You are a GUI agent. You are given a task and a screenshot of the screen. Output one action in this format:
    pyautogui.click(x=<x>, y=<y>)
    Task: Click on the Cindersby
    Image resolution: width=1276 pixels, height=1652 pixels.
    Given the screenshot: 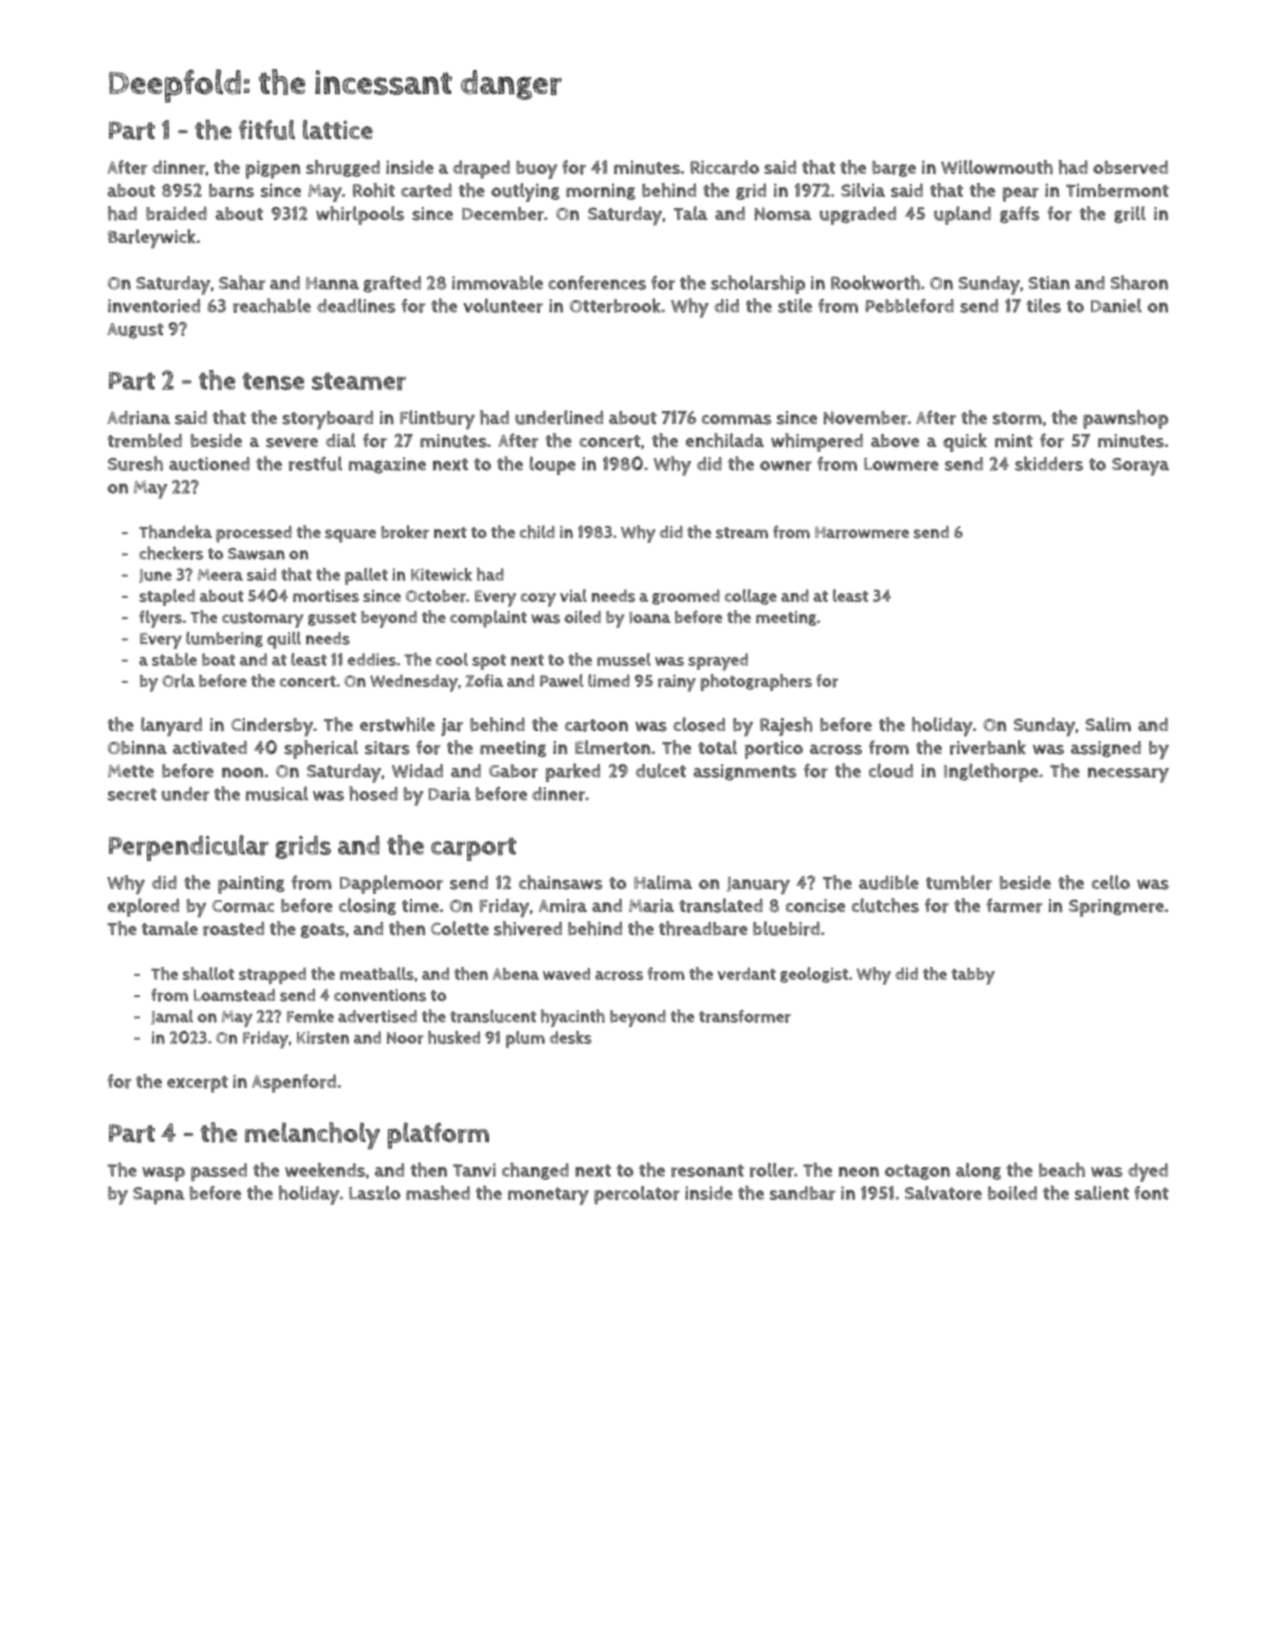 What is the action you would take?
    pyautogui.click(x=272, y=727)
